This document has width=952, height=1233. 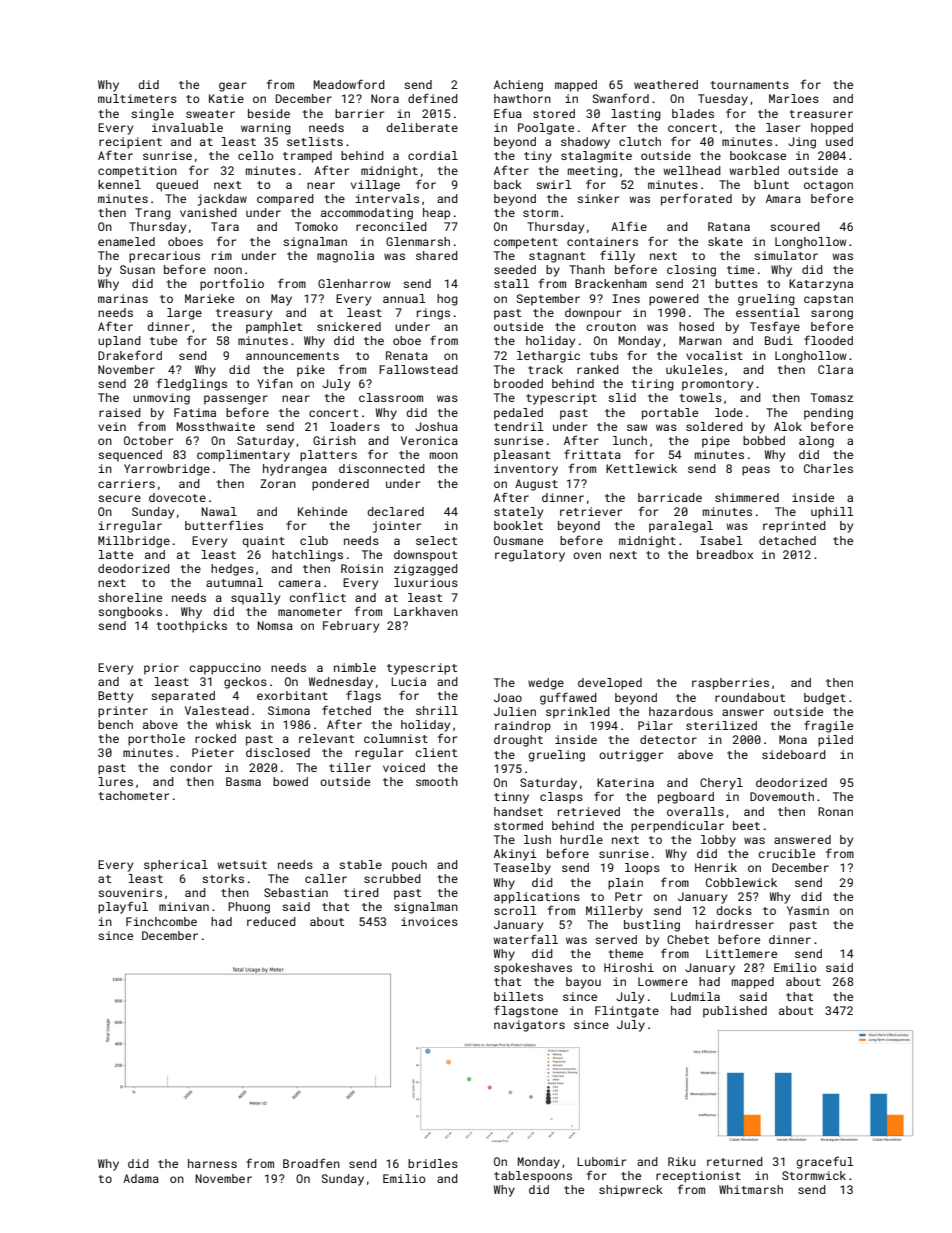 What do you see at coordinates (779, 340) in the document?
I see `Budi` at bounding box center [779, 340].
